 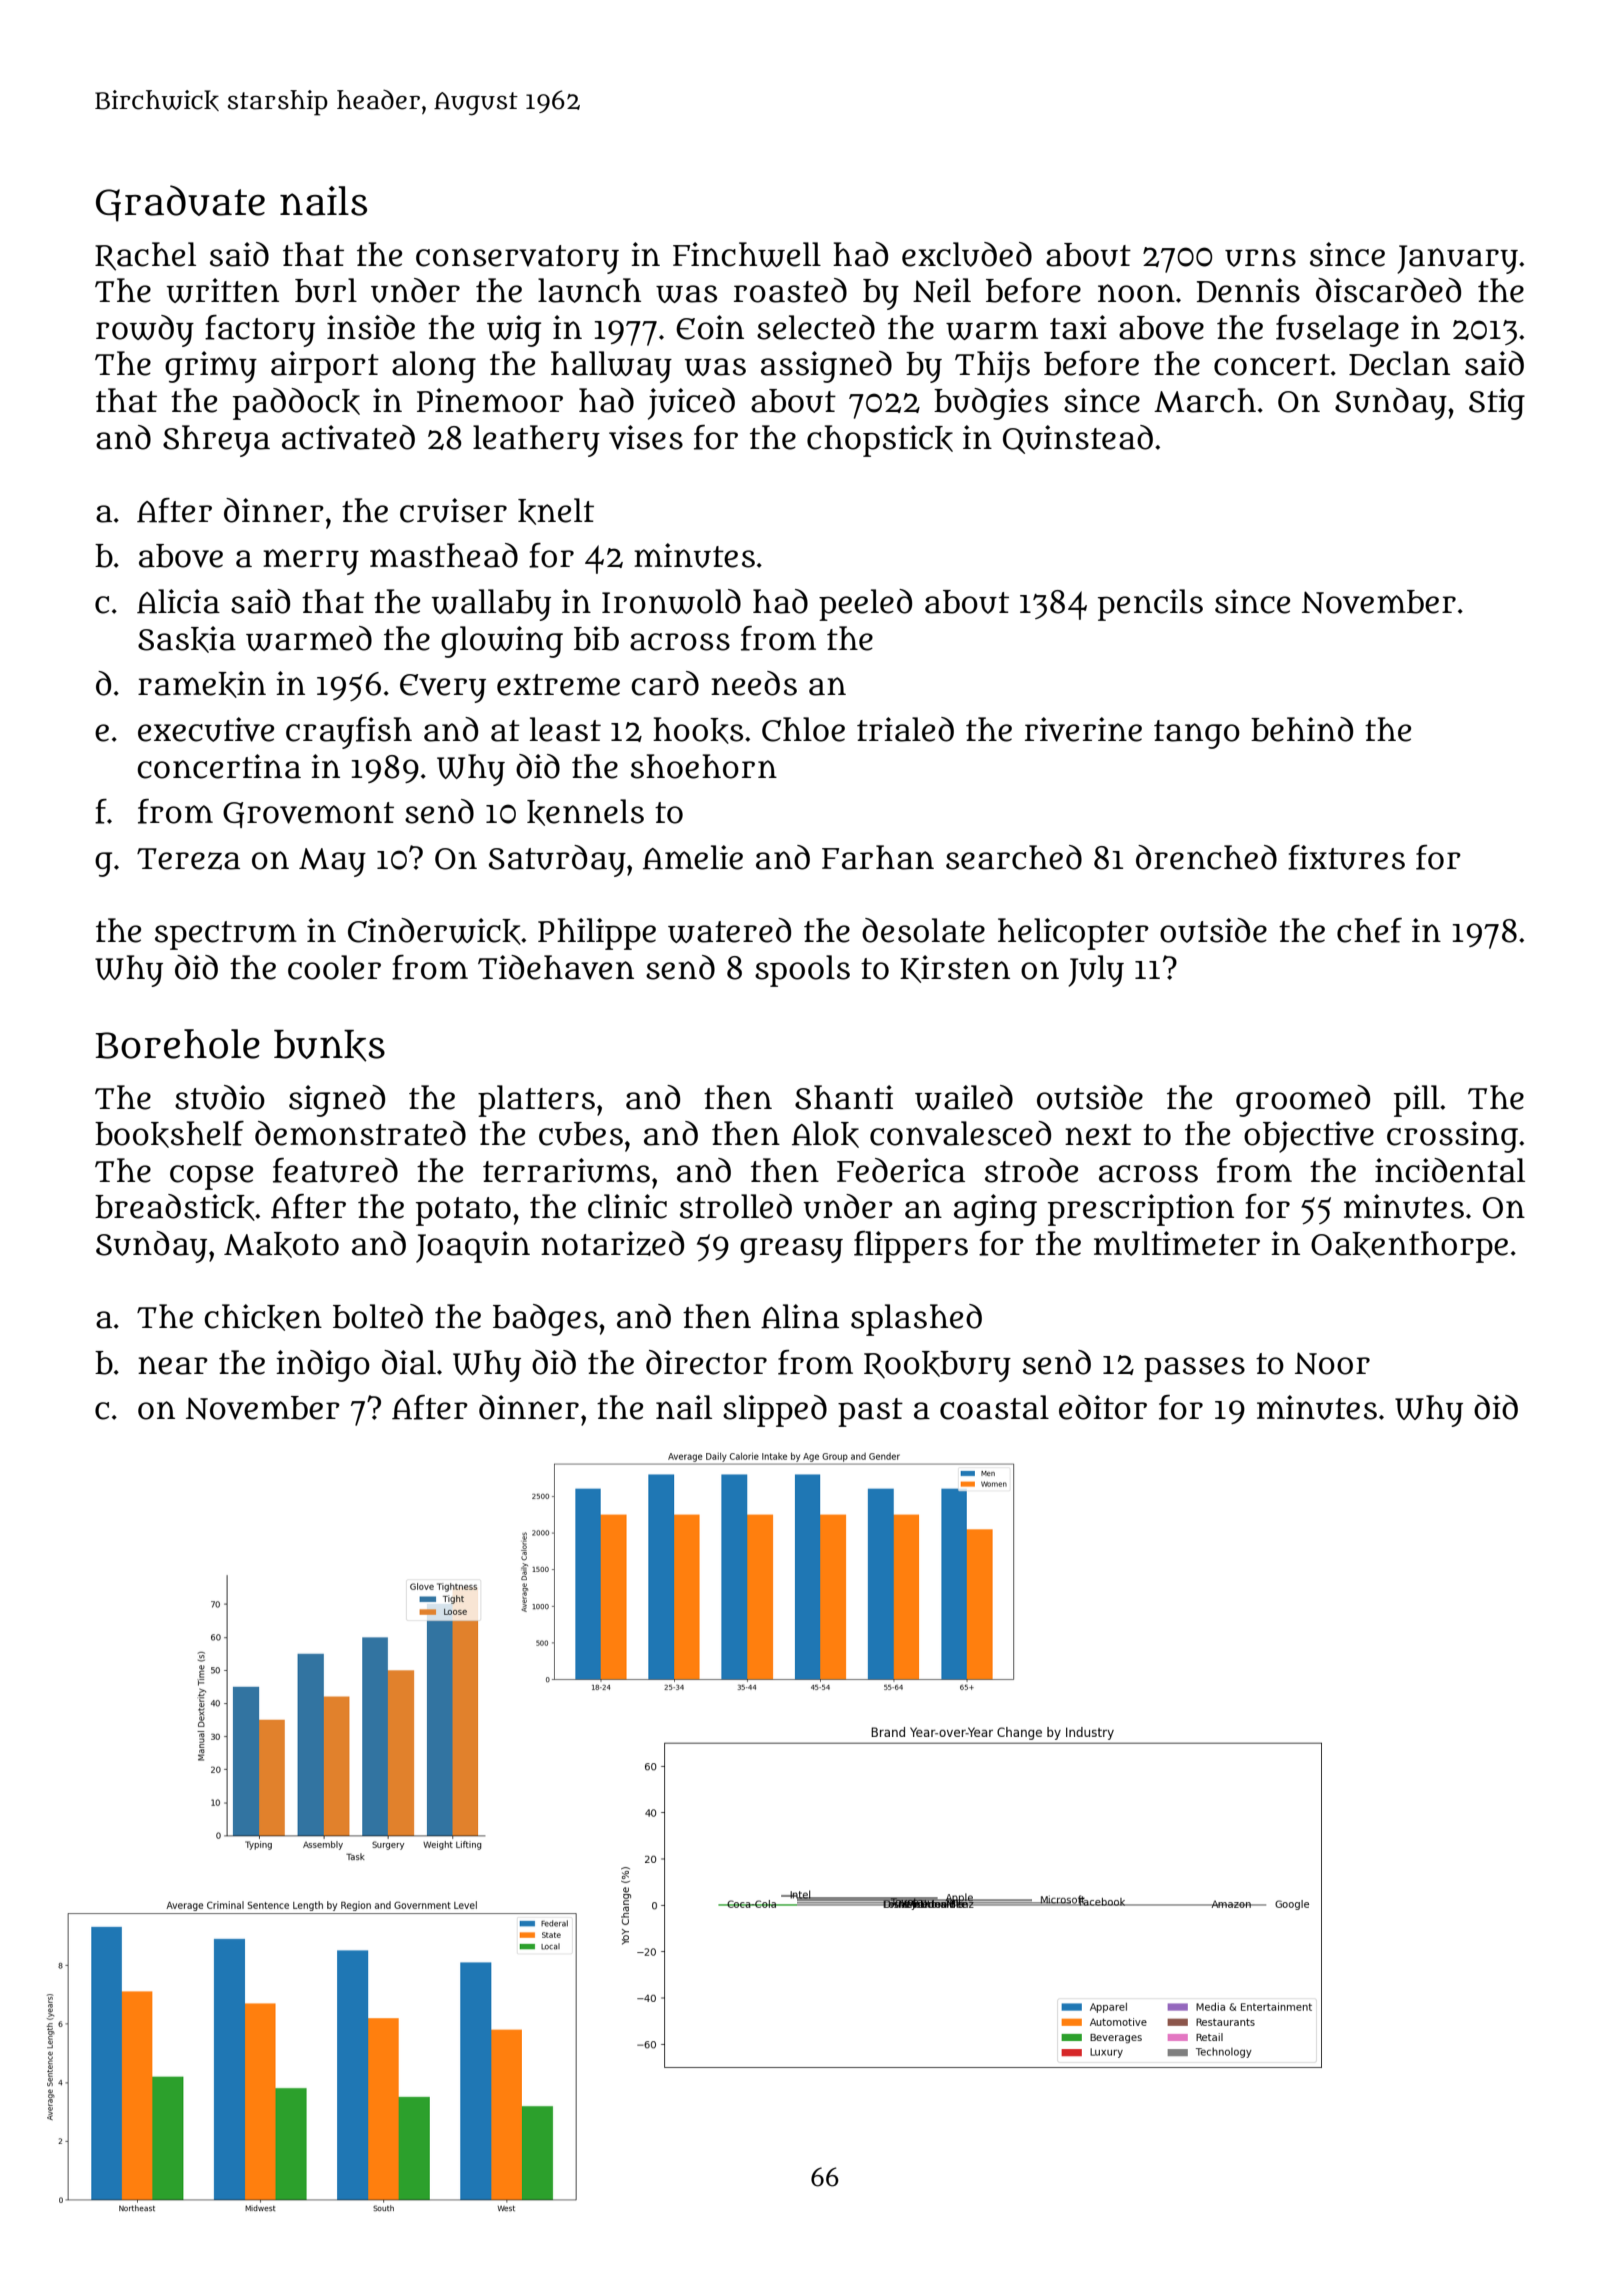 What do you see at coordinates (1197, 734) in the document?
I see `tango` at bounding box center [1197, 734].
